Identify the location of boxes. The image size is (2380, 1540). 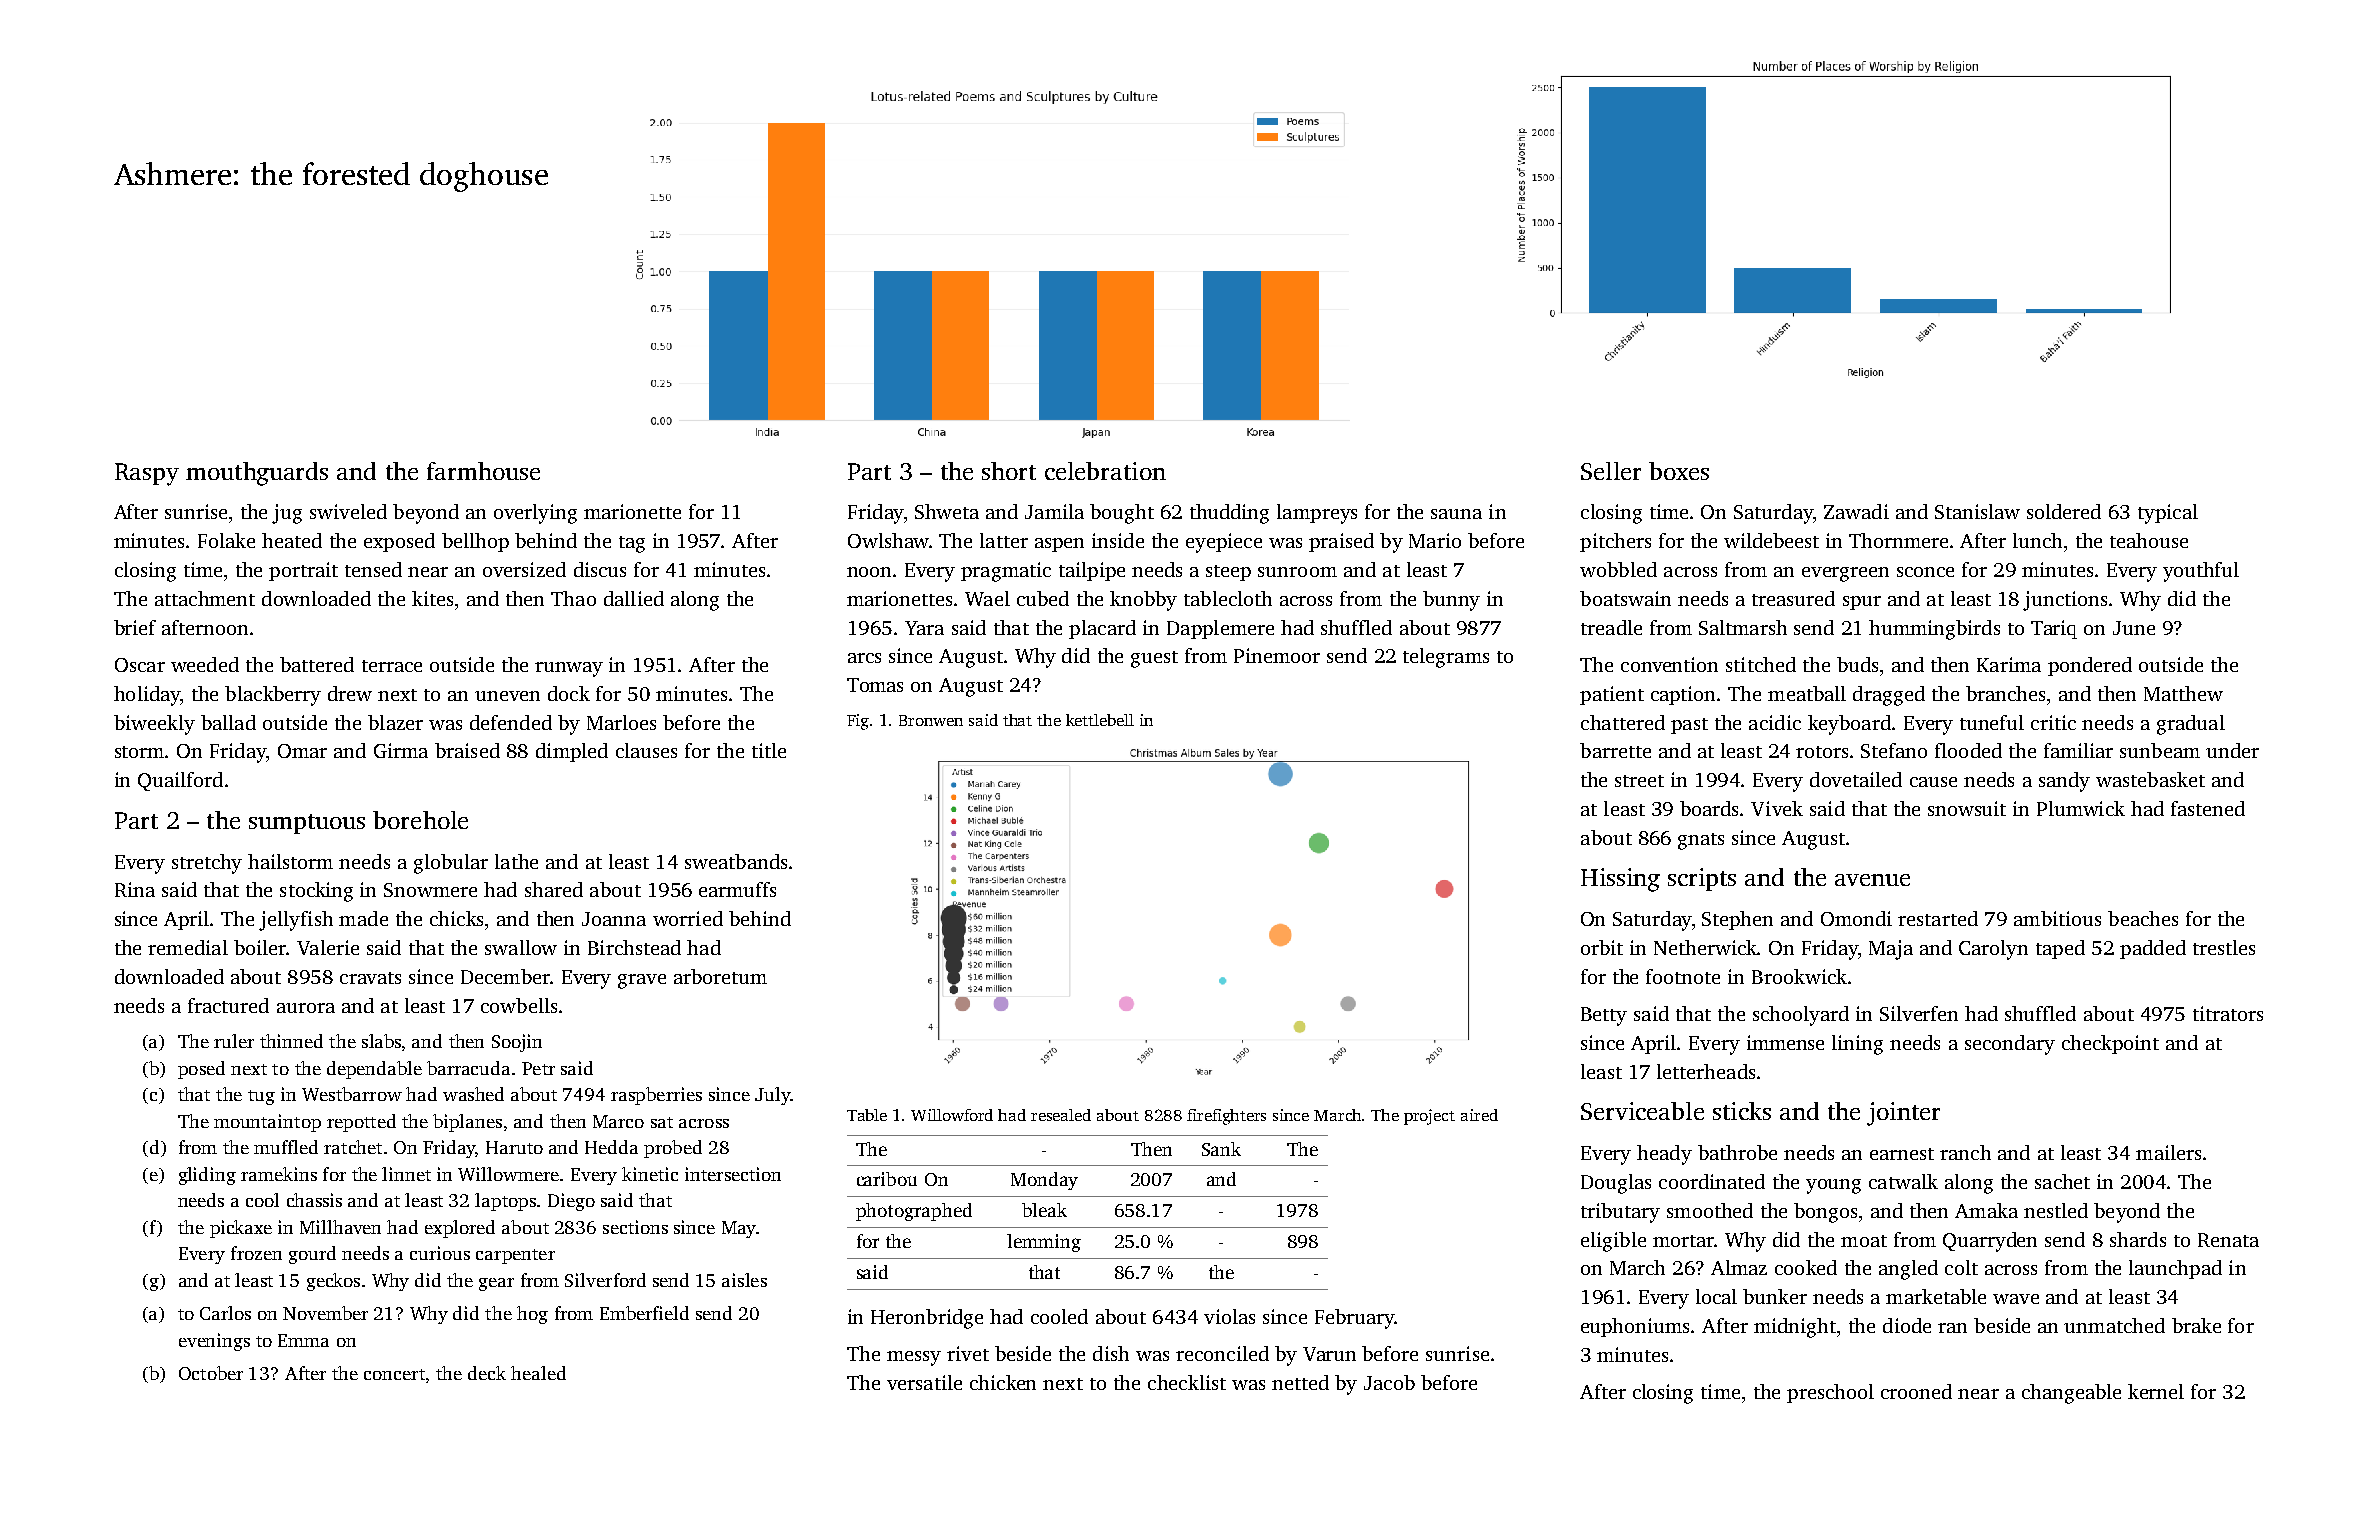
(1679, 471).
